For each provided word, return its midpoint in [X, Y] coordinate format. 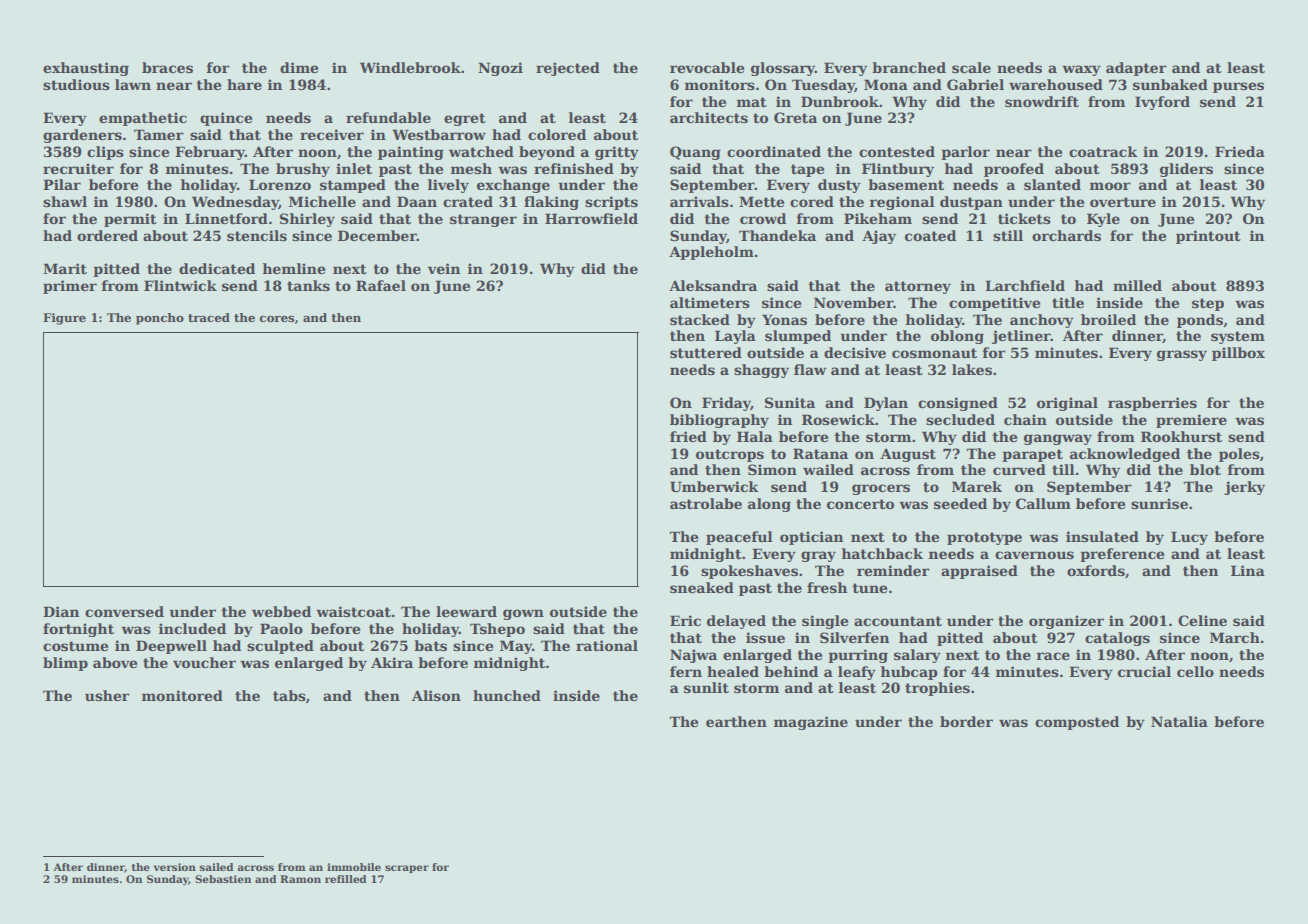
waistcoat [353, 611]
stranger [483, 220]
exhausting [86, 69]
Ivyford [1162, 103]
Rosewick [838, 419]
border [966, 721]
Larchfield [1025, 285]
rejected [568, 69]
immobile [354, 867]
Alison [436, 695]
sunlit [706, 687]
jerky [1244, 488]
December [377, 235]
